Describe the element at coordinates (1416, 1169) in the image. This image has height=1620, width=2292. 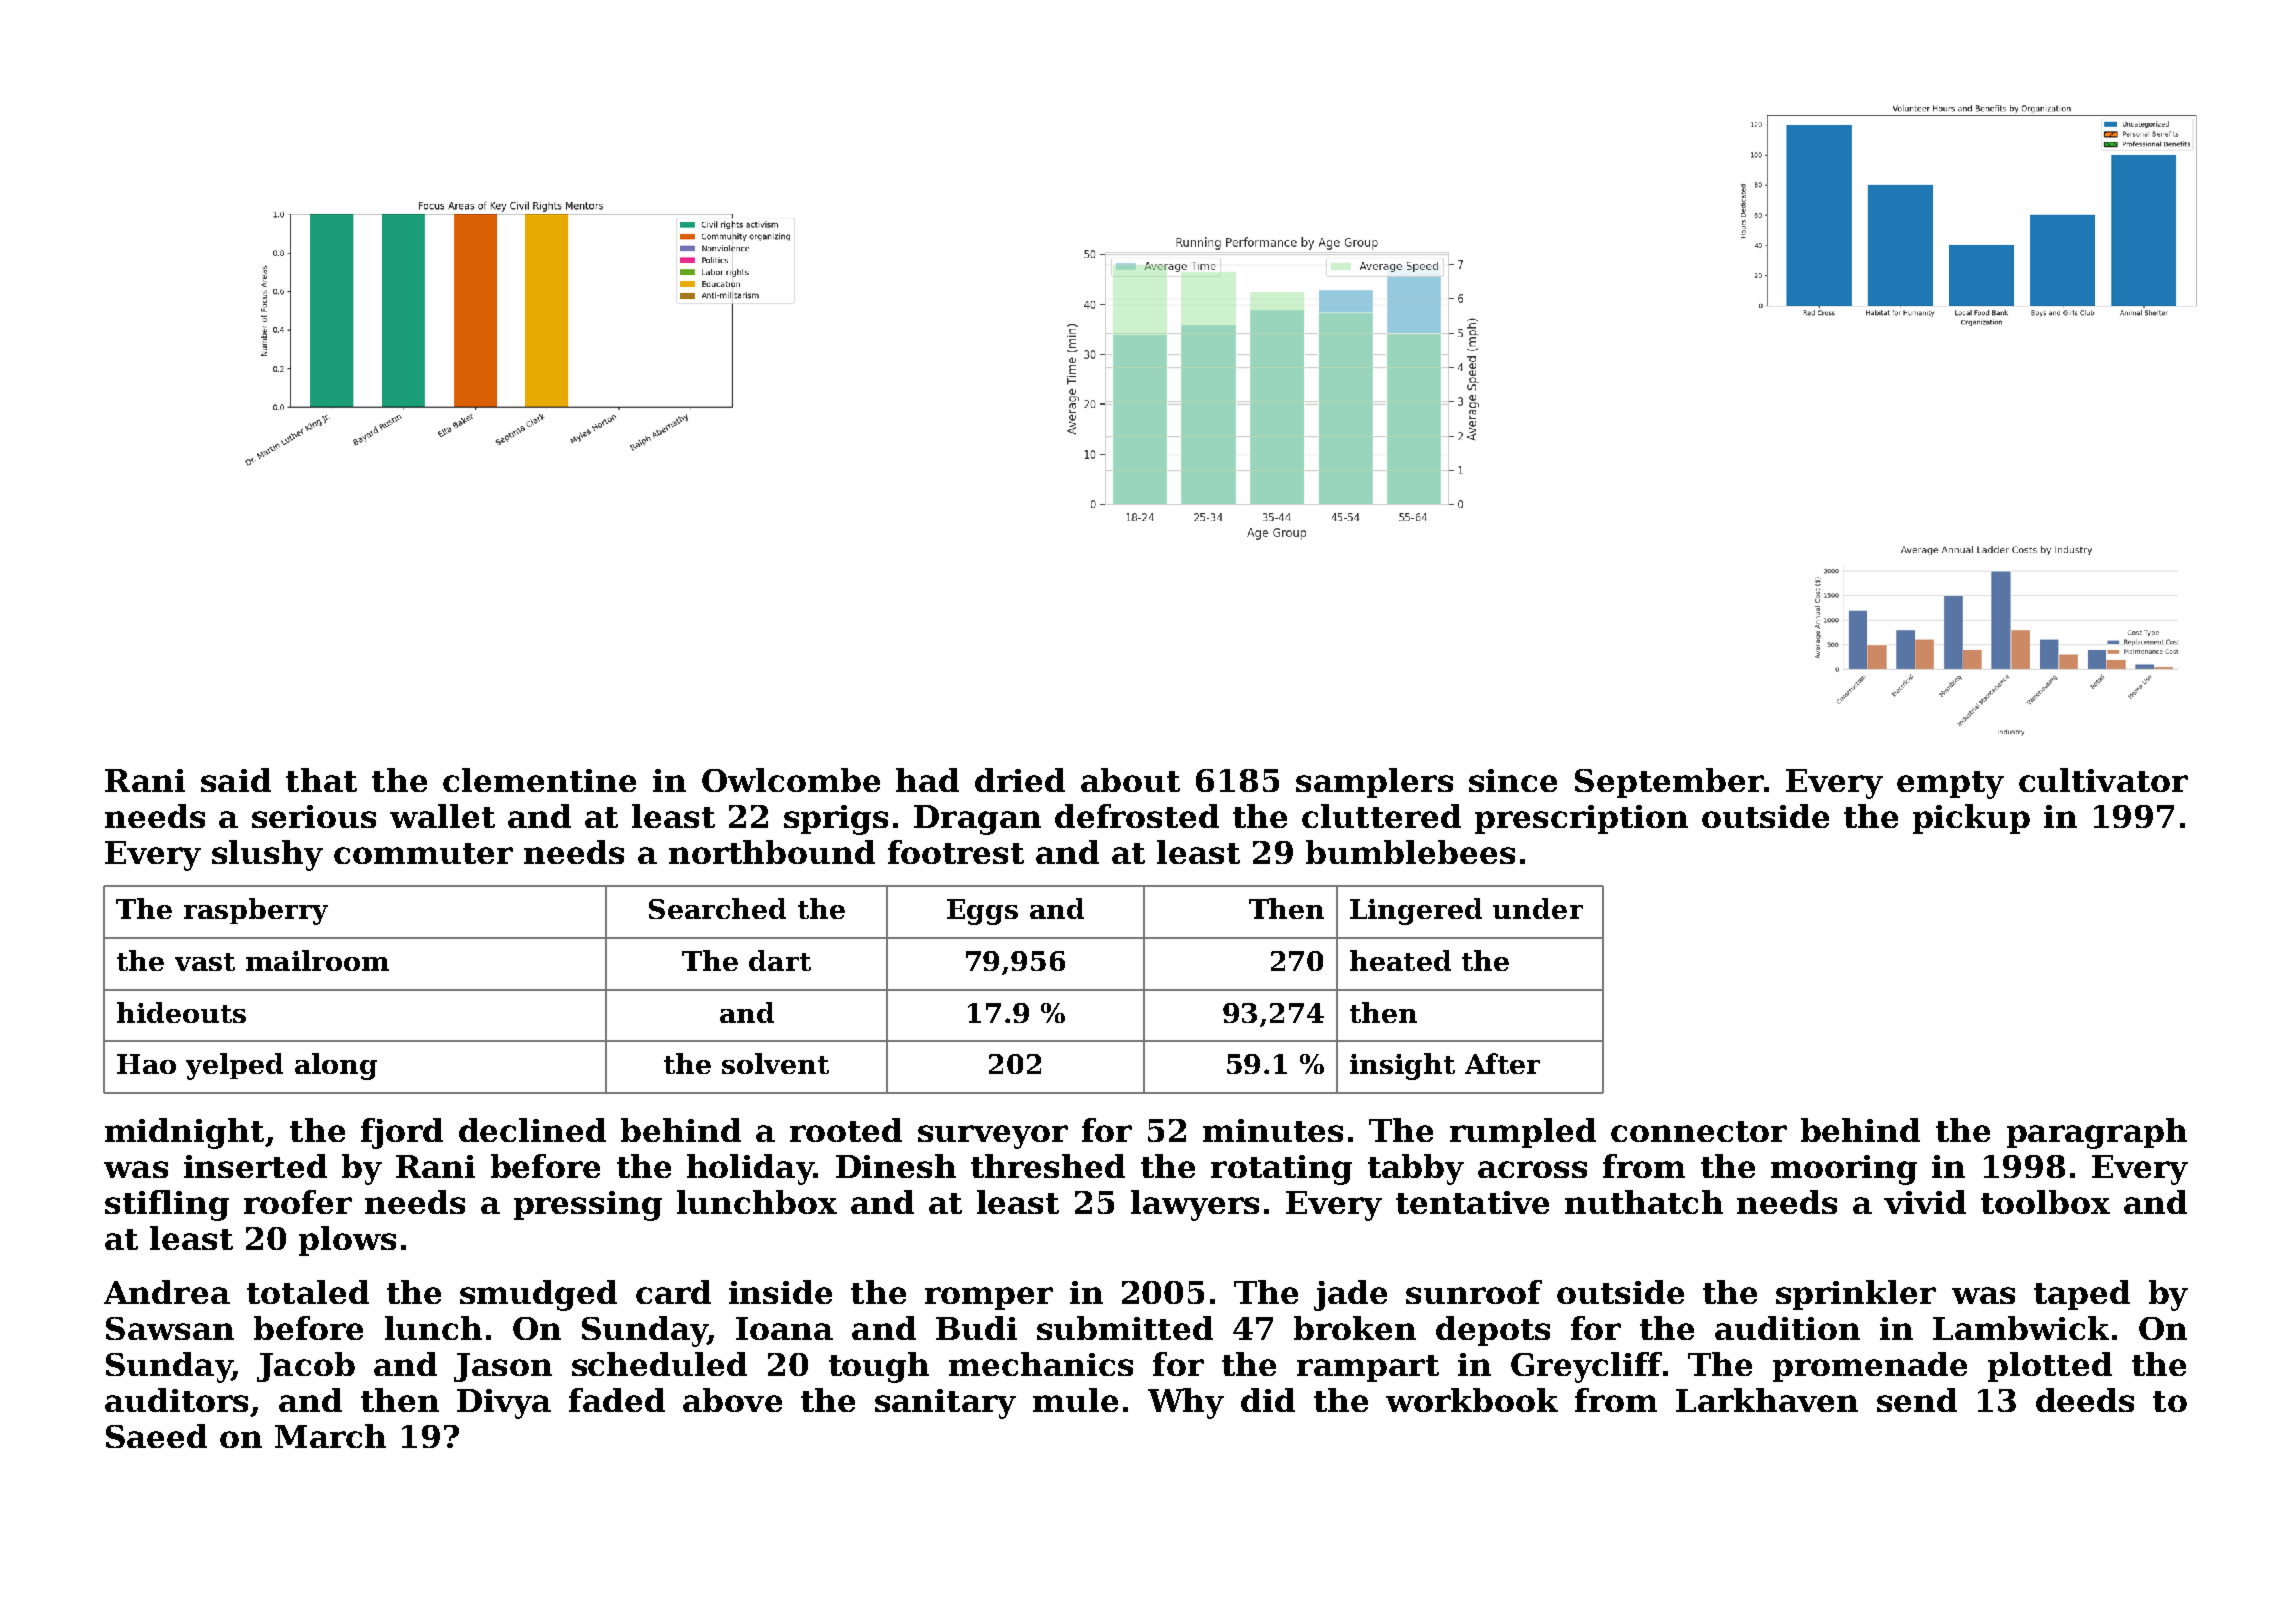
I see `tabby` at that location.
